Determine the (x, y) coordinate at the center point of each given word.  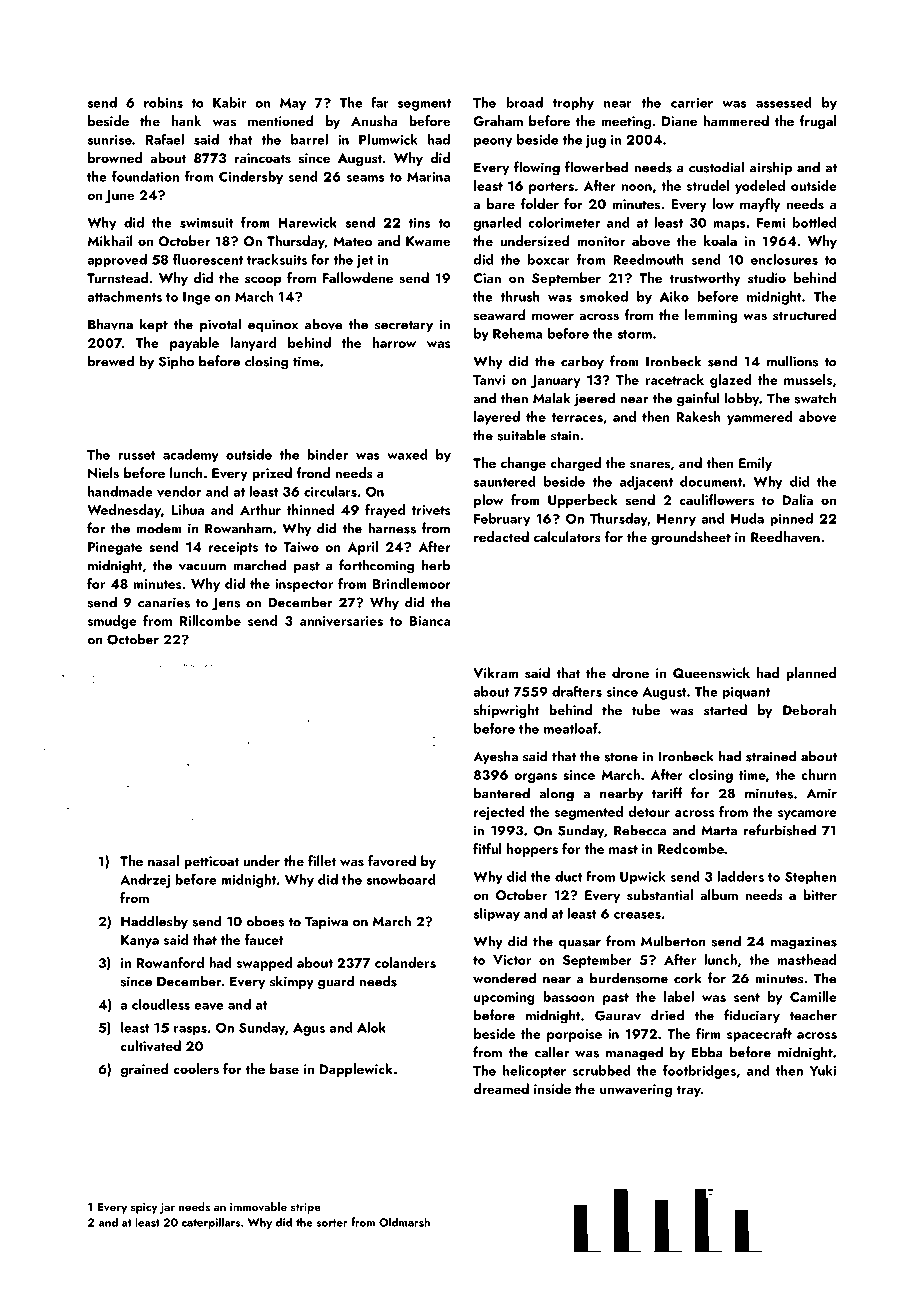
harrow (394, 342)
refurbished (780, 830)
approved (117, 261)
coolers (196, 1069)
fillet (322, 860)
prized (272, 474)
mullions (792, 361)
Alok (371, 1027)
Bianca (430, 621)
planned (811, 674)
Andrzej (145, 881)
